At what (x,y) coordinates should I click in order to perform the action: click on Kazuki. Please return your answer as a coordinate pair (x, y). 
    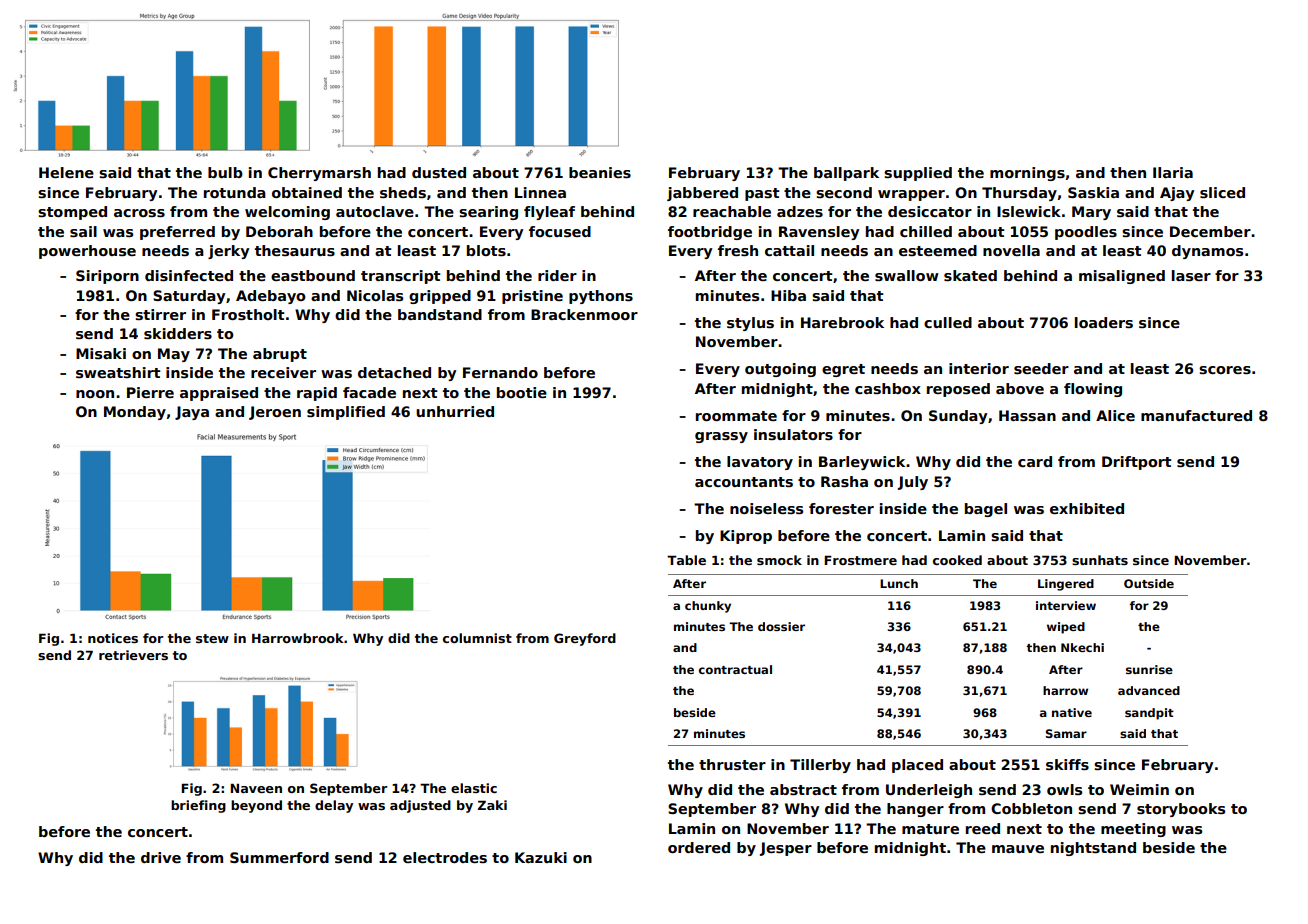
    Looking at the image, I should click on (541, 857).
